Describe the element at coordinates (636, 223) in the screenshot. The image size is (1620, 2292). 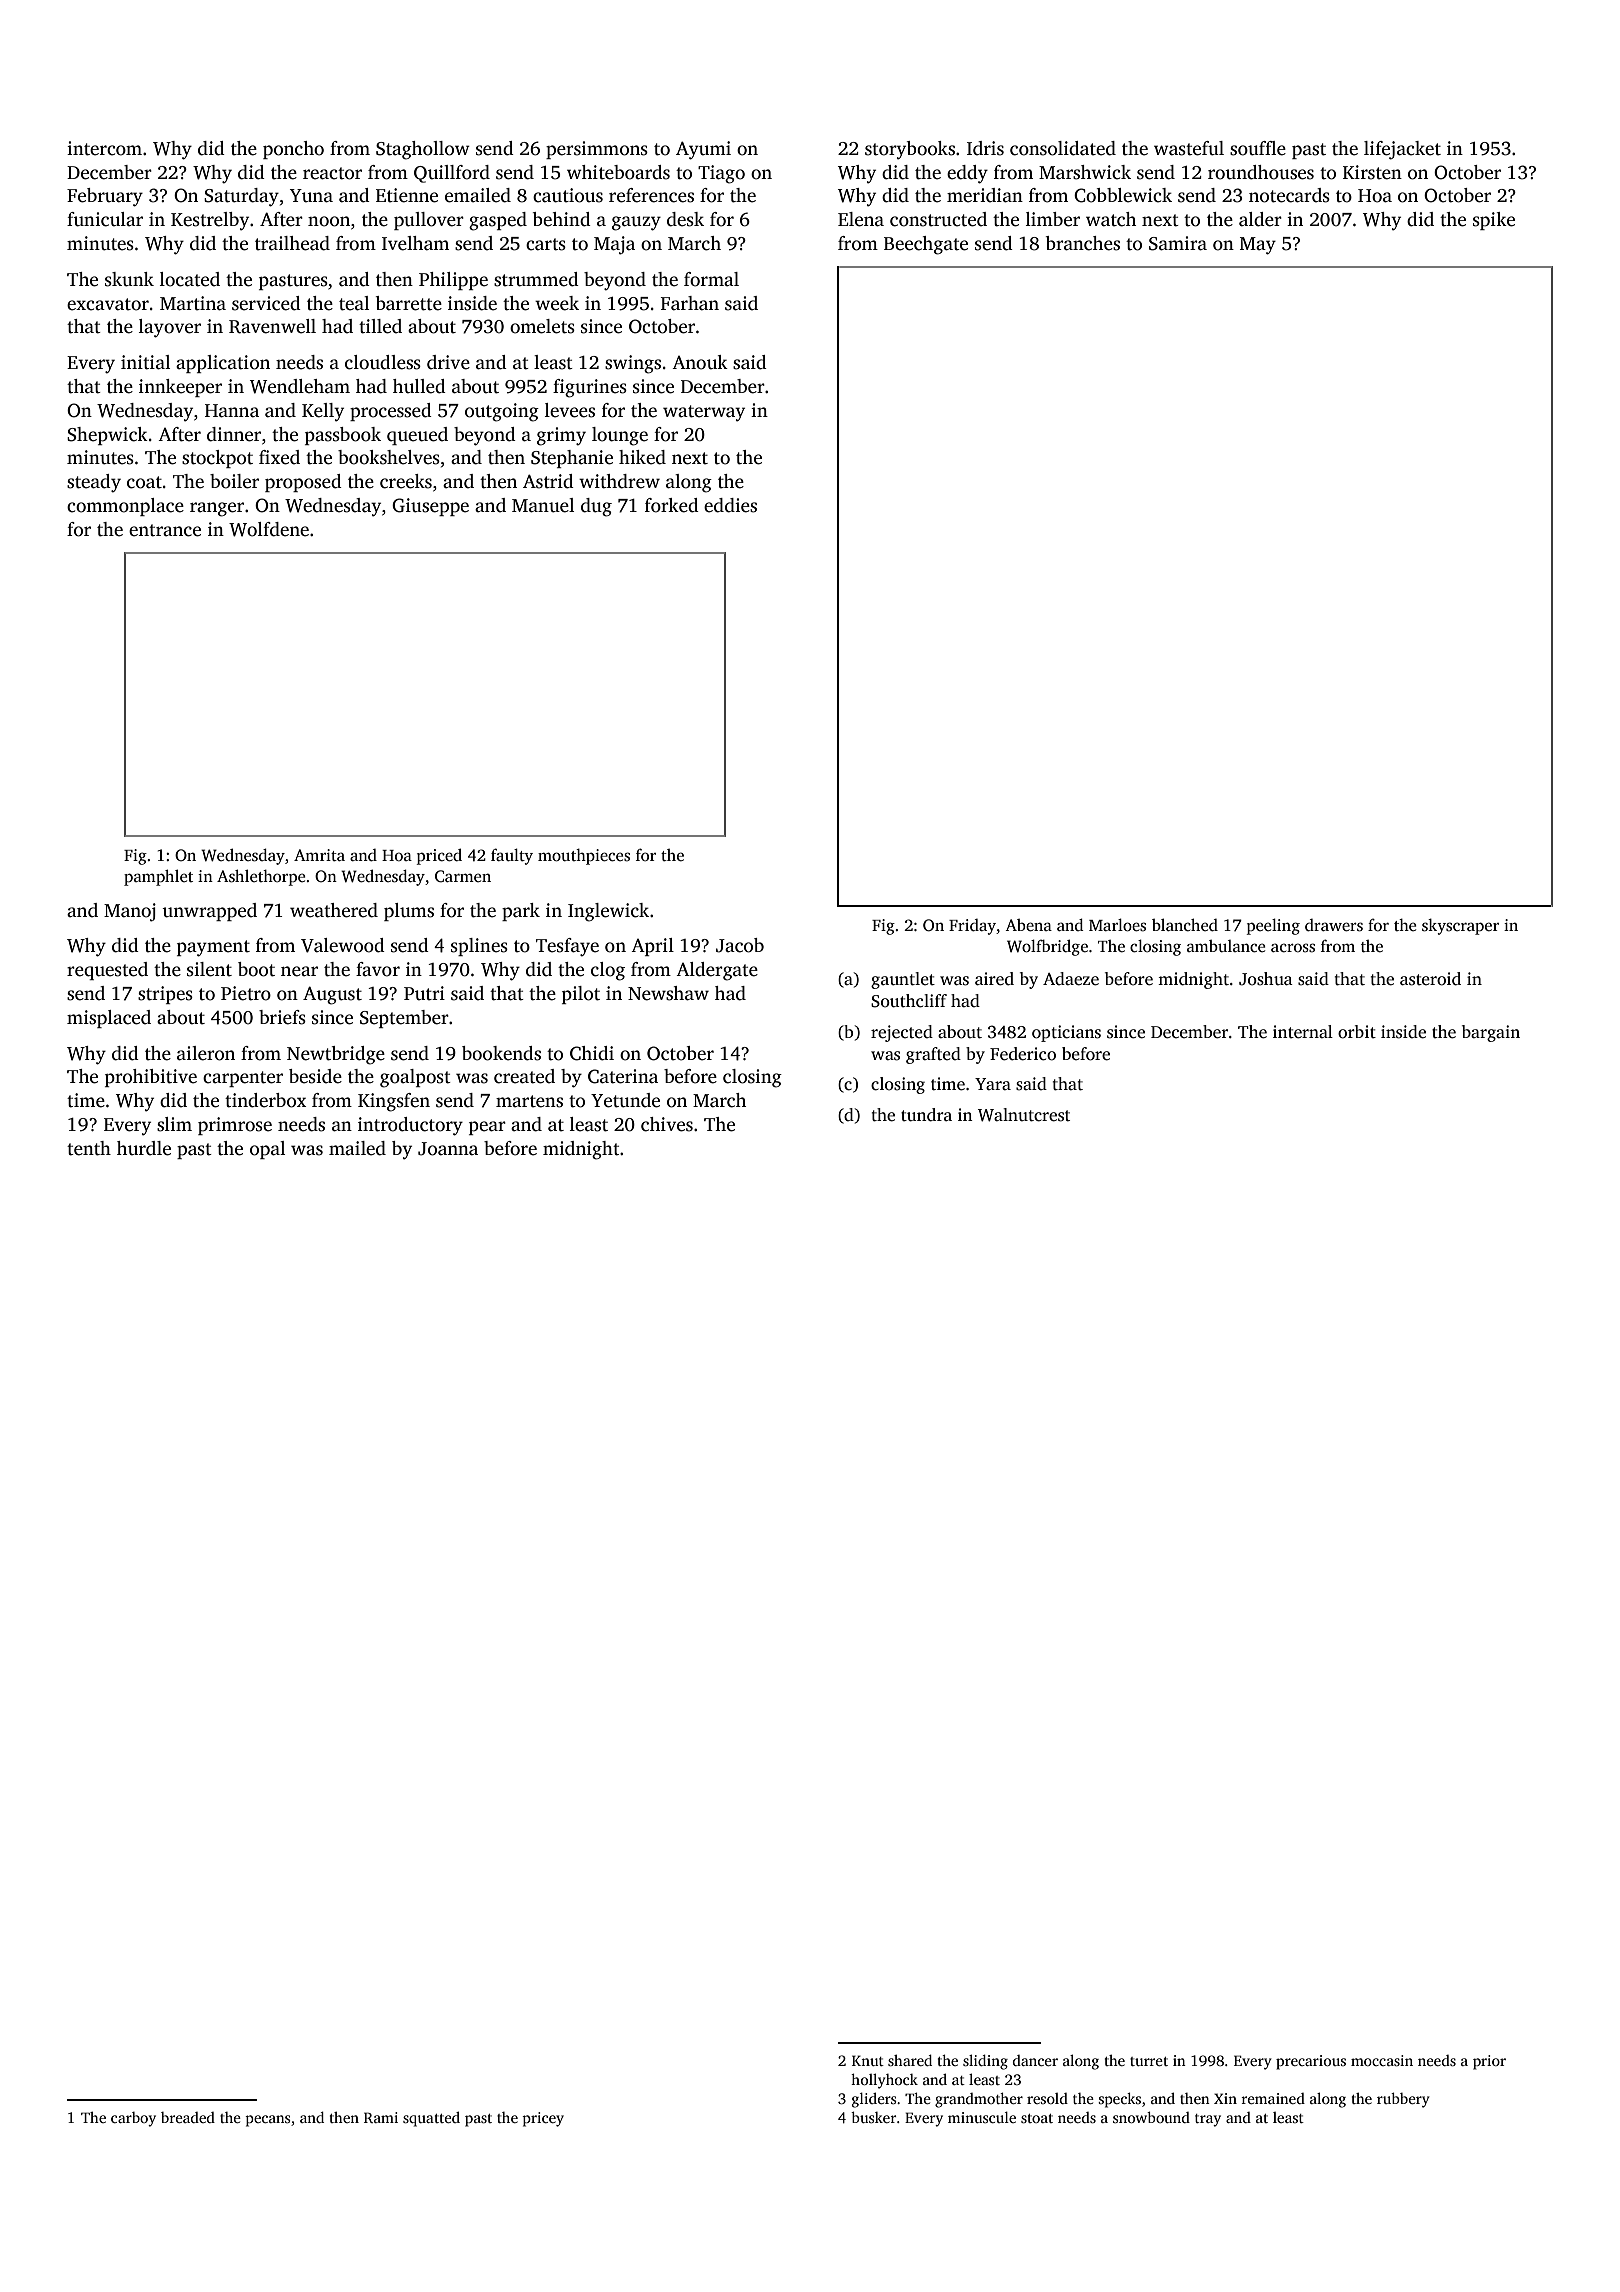
I see `gauzy` at that location.
